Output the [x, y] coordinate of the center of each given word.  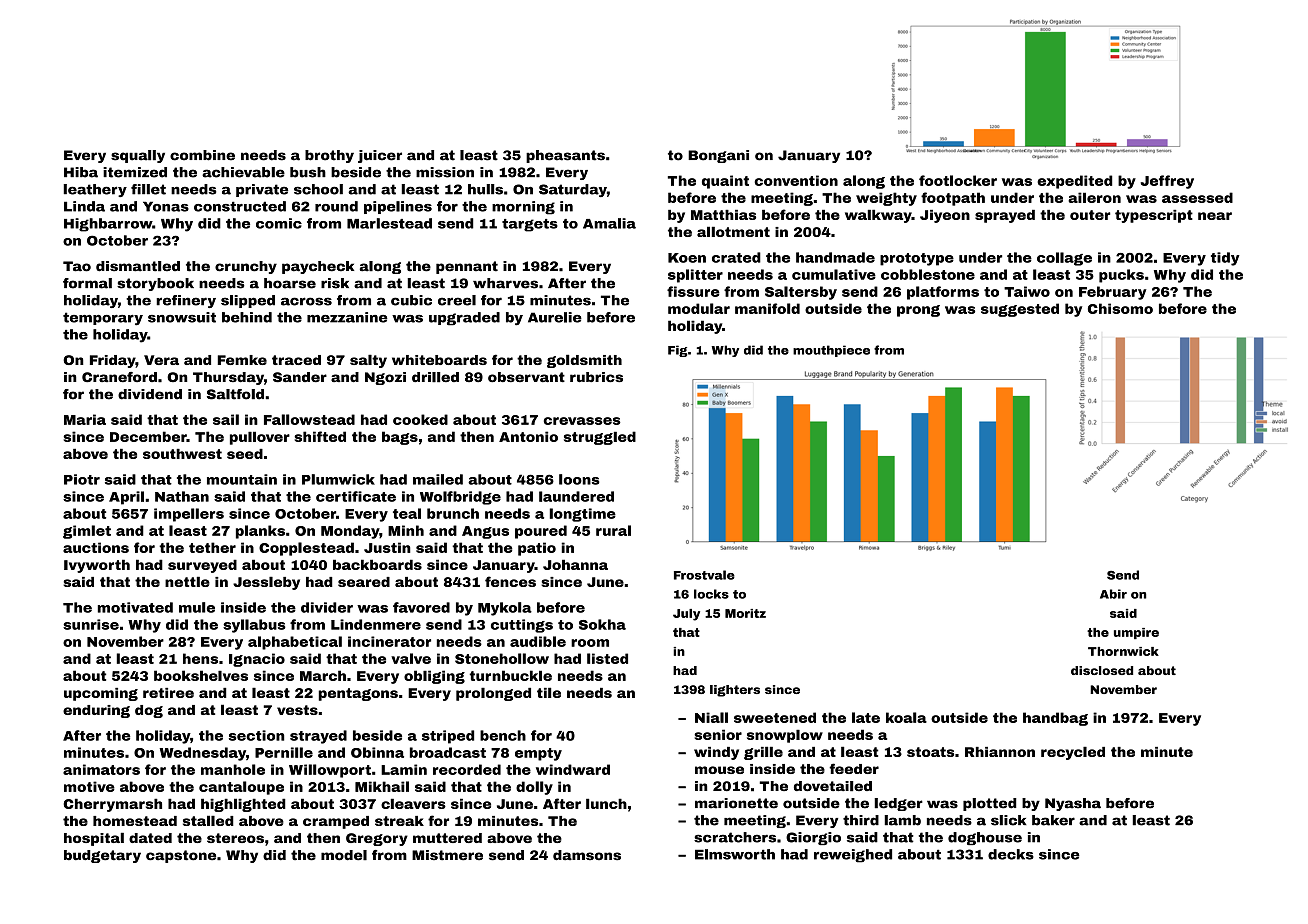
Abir [1113, 594]
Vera [161, 360]
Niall [711, 717]
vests [297, 710]
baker [1053, 820]
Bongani [718, 156]
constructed [240, 206]
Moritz [745, 613]
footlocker [958, 180]
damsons [587, 855]
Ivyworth [97, 566]
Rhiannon [1000, 752]
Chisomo [1120, 308]
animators [101, 769]
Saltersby [801, 293]
